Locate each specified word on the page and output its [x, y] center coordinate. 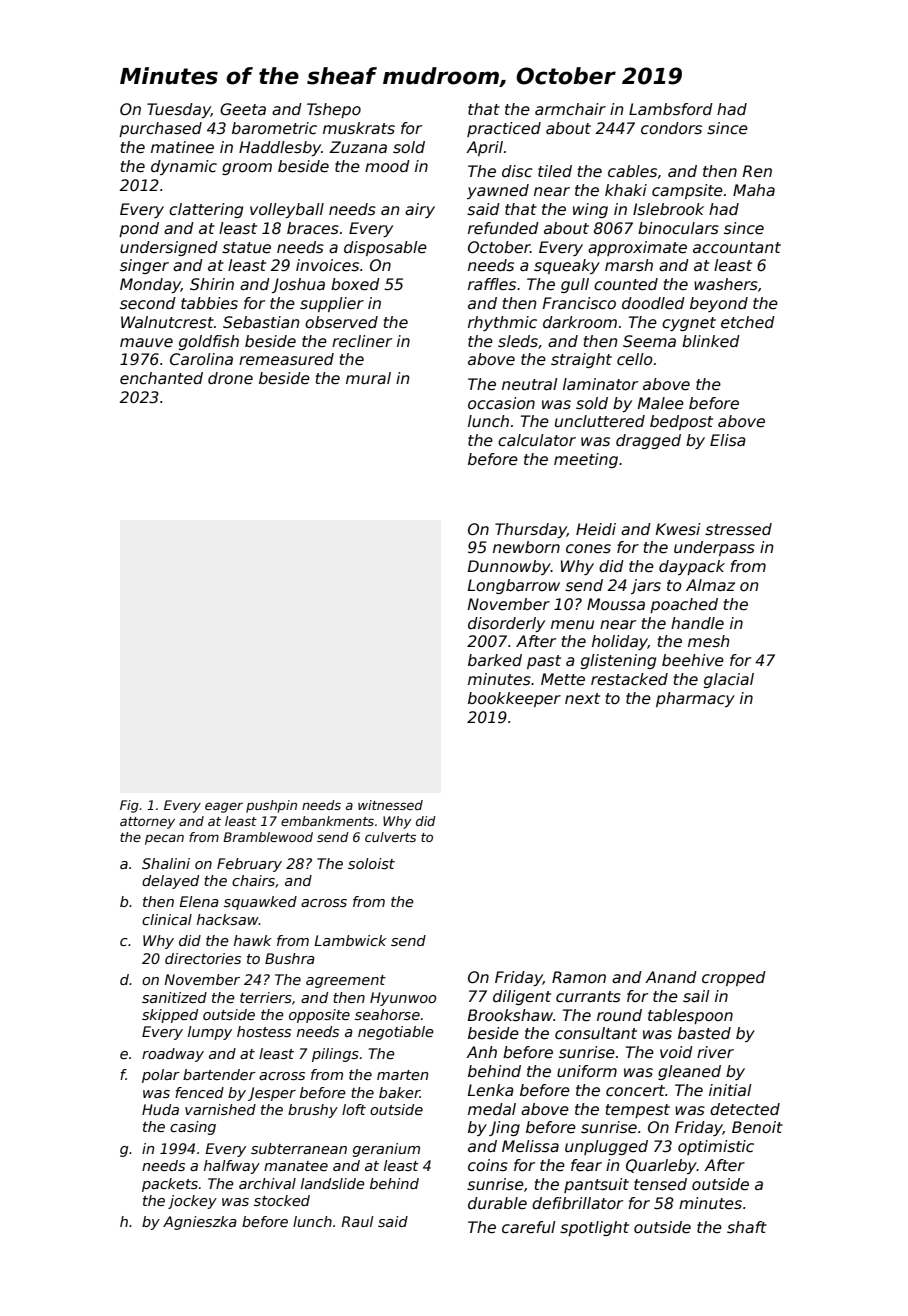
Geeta [243, 109]
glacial [729, 680]
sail [696, 996]
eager [224, 807]
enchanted [161, 378]
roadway [173, 1055]
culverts [390, 837]
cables [632, 171]
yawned [498, 191]
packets [170, 1185]
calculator [537, 440]
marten [402, 1075]
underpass [714, 548]
